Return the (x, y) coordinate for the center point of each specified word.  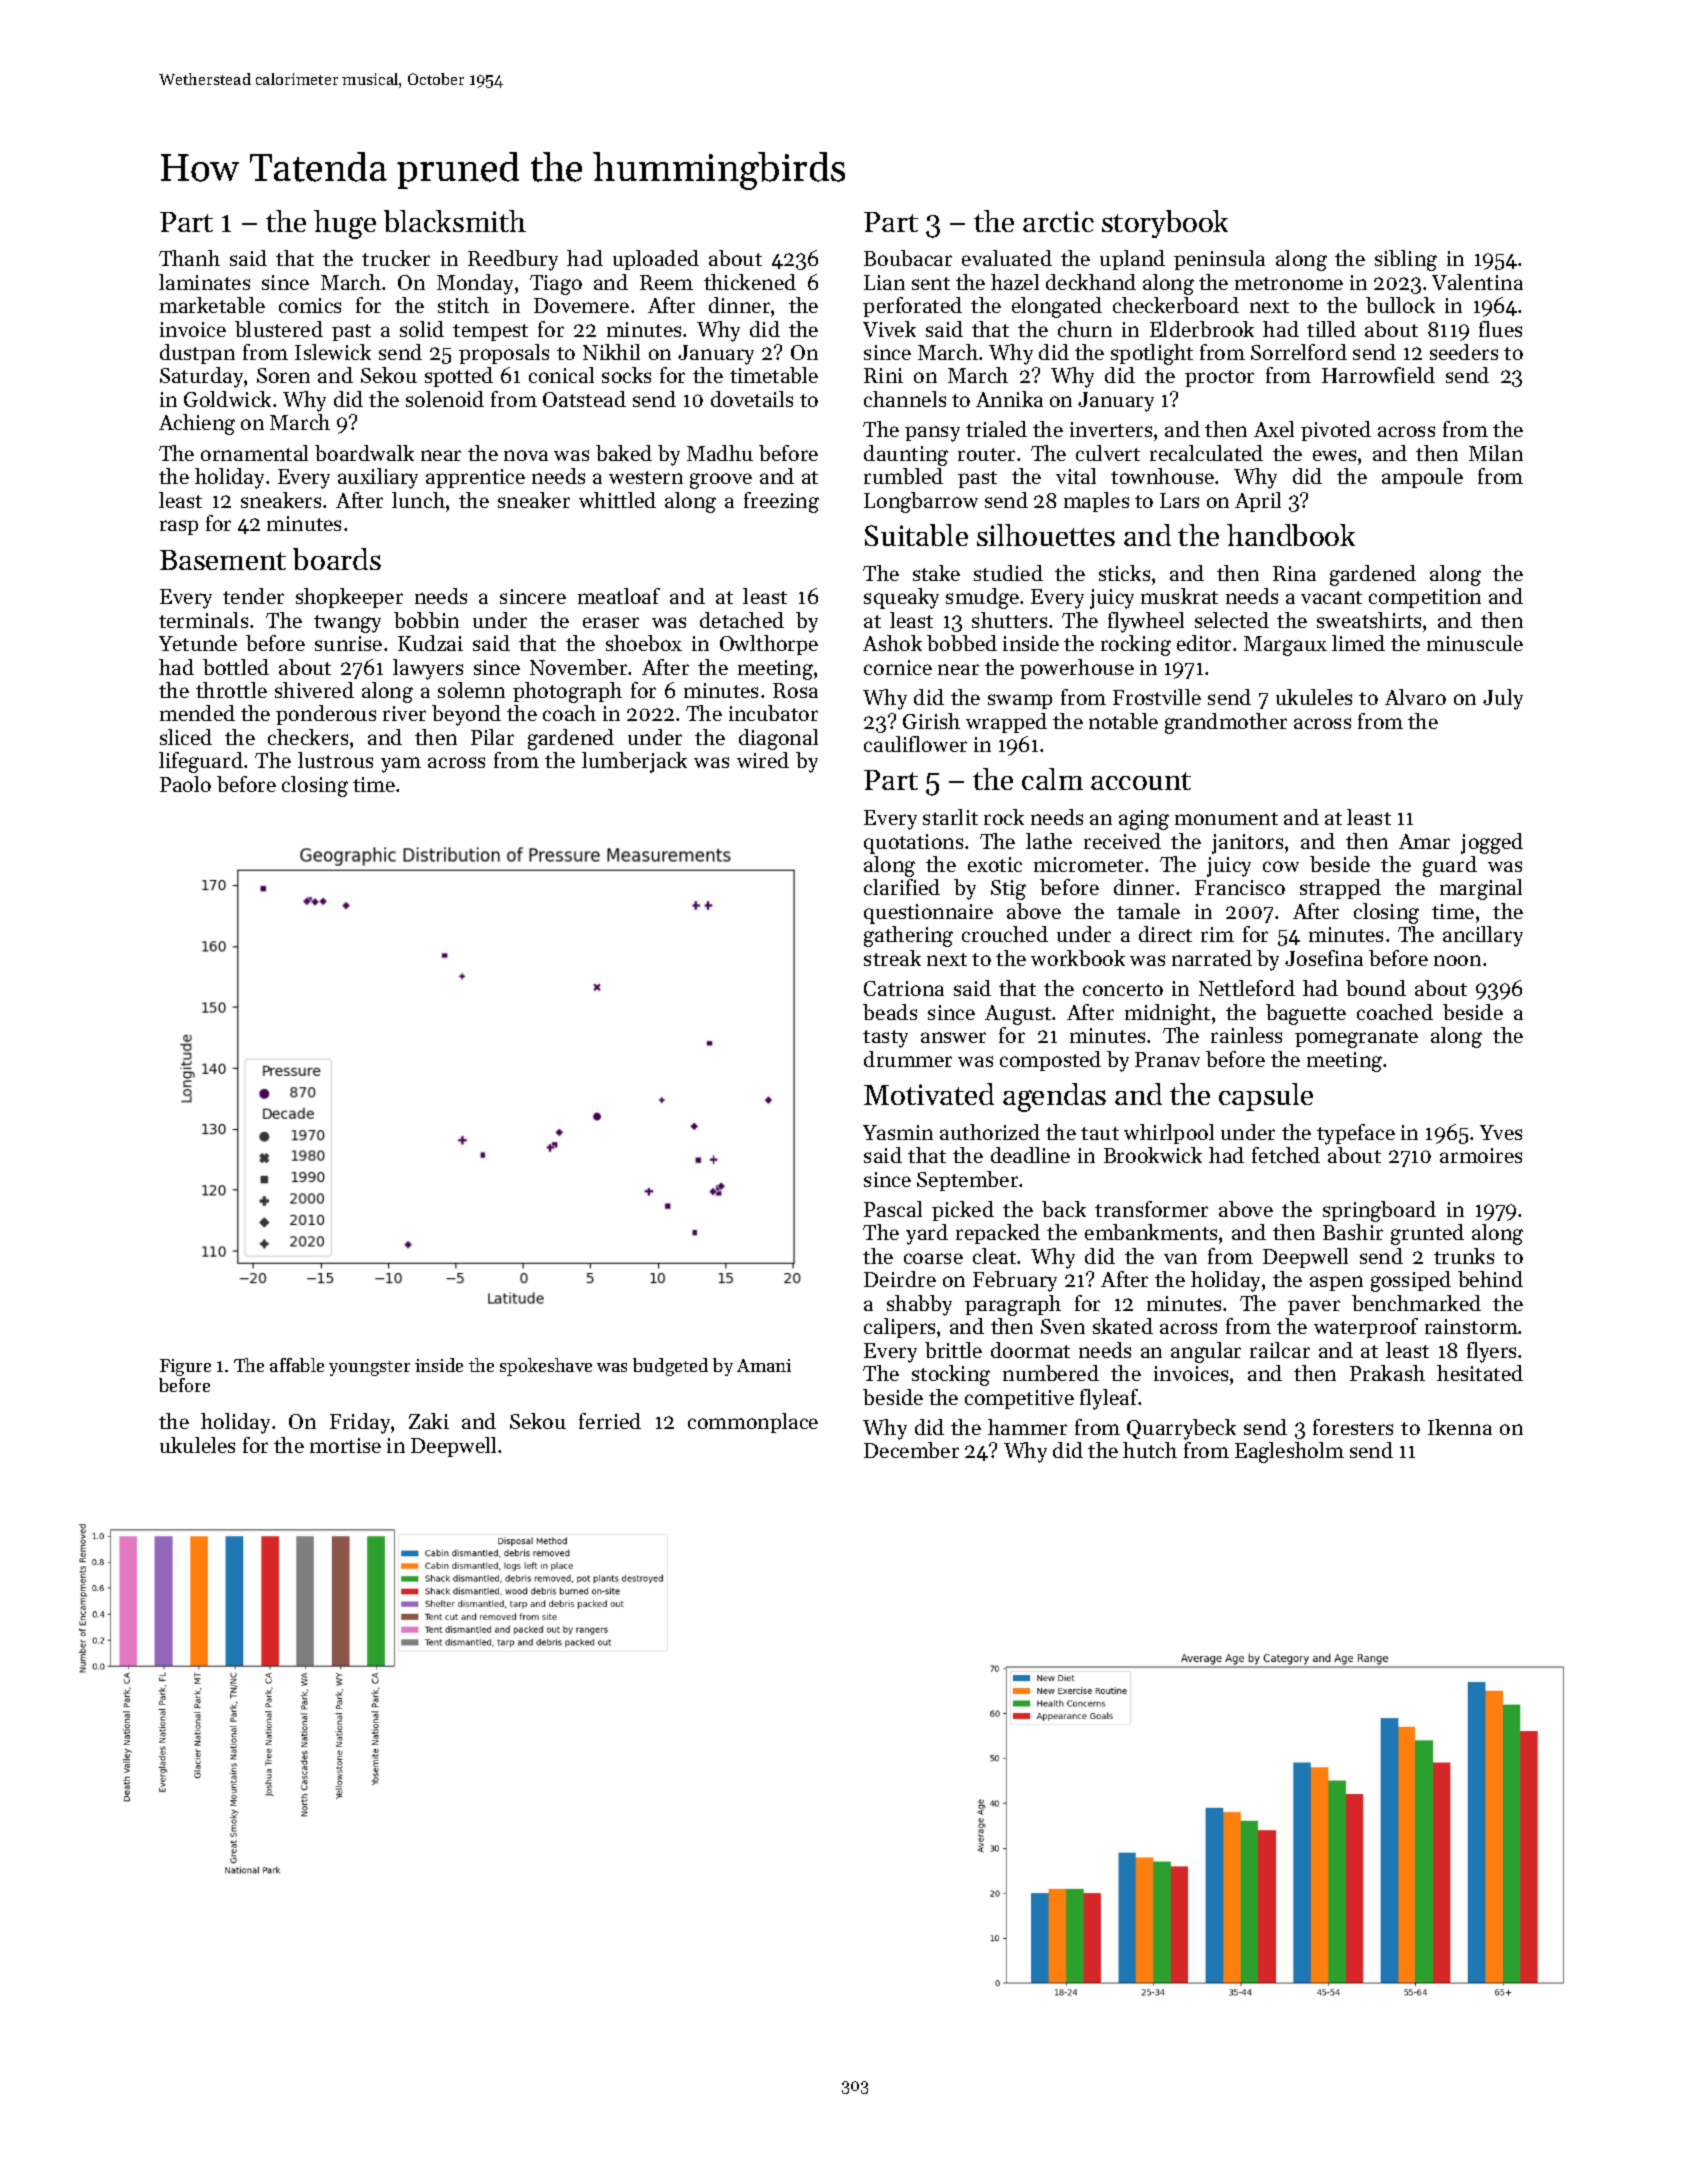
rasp (179, 527)
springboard (1379, 1211)
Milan (1496, 453)
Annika (1009, 399)
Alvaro (1415, 697)
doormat (1030, 1350)
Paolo (185, 784)
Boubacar (908, 258)
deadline (1030, 1155)
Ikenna (1460, 1427)
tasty (885, 1039)
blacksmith (455, 221)
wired (763, 760)
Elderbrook (1202, 329)
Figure (185, 1367)
